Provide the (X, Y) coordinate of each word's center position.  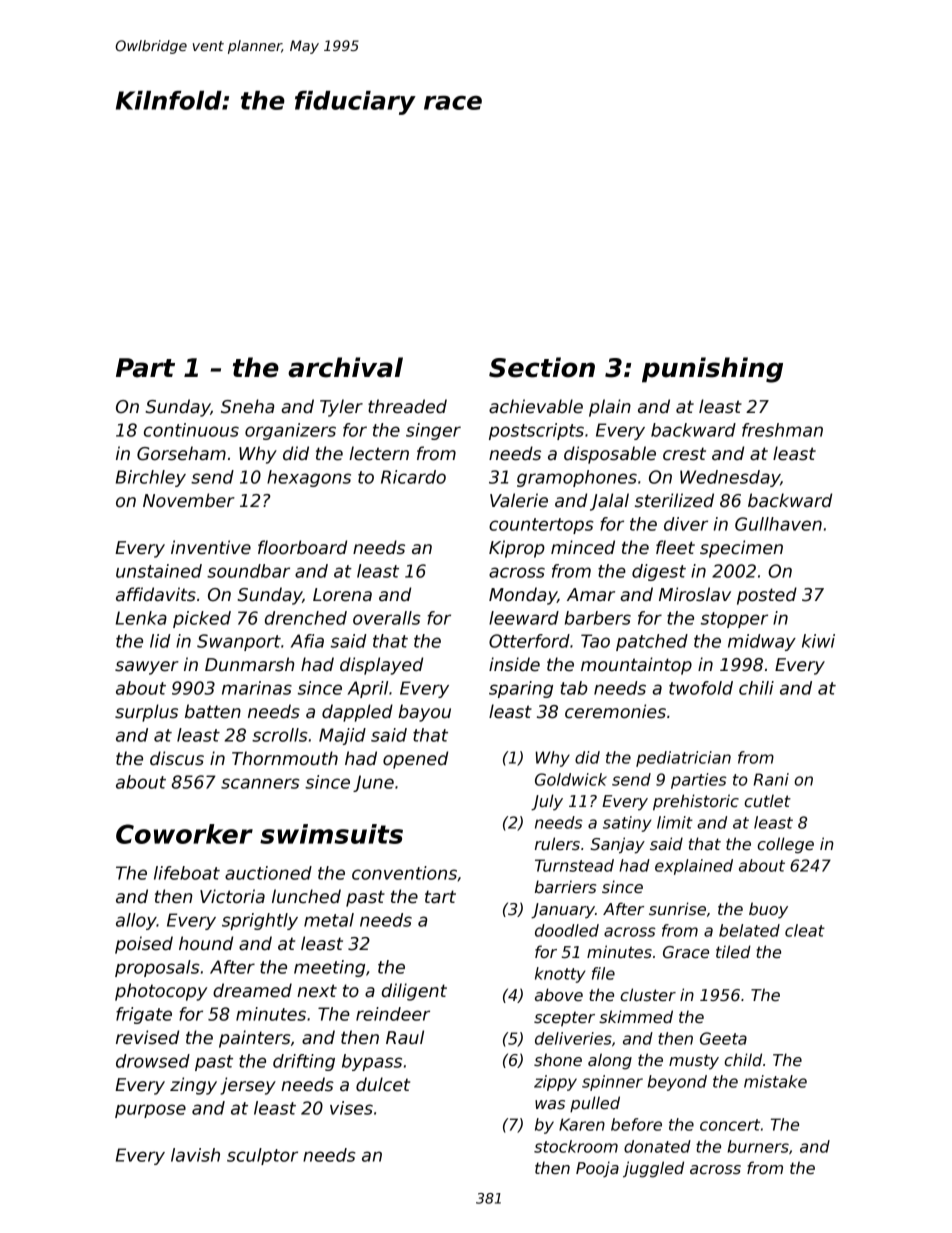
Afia (307, 641)
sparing (521, 689)
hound (206, 943)
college (785, 845)
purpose (150, 1111)
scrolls (280, 735)
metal (329, 920)
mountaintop (636, 666)
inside (514, 664)
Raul (405, 1037)
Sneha (247, 406)
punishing (712, 370)
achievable (536, 406)
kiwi (818, 641)
